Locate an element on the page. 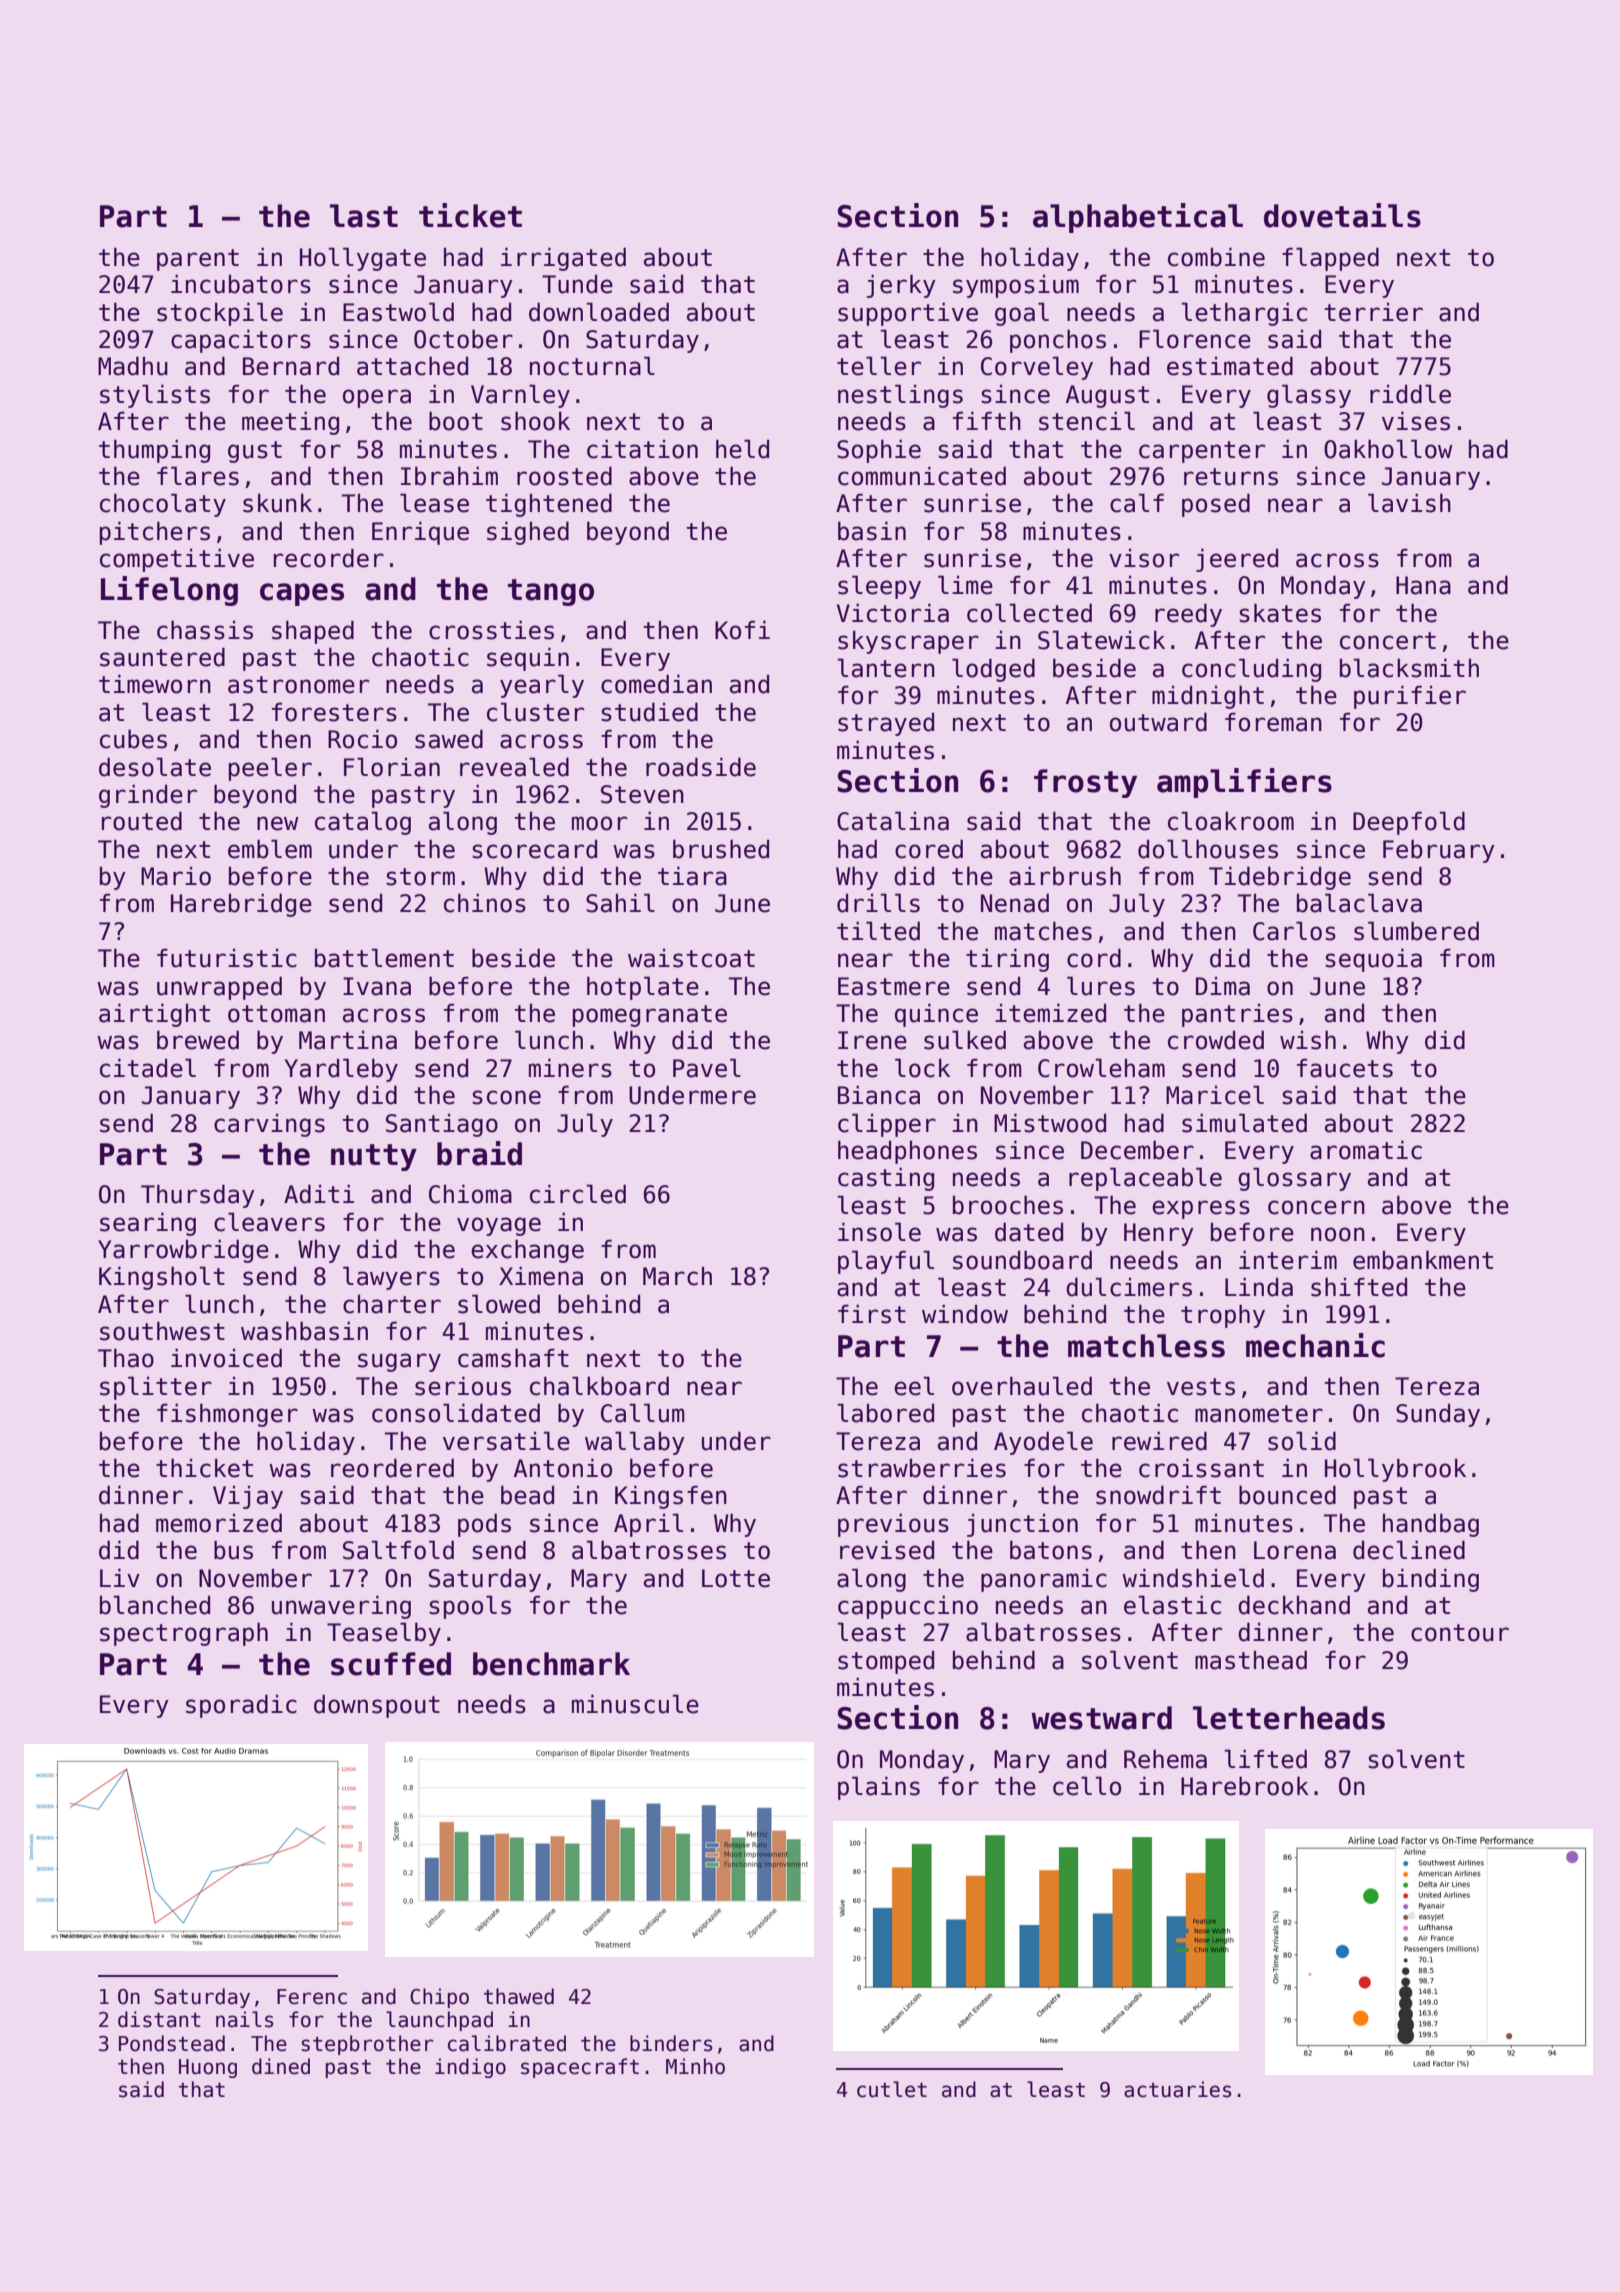  Nenad is located at coordinates (1015, 903).
